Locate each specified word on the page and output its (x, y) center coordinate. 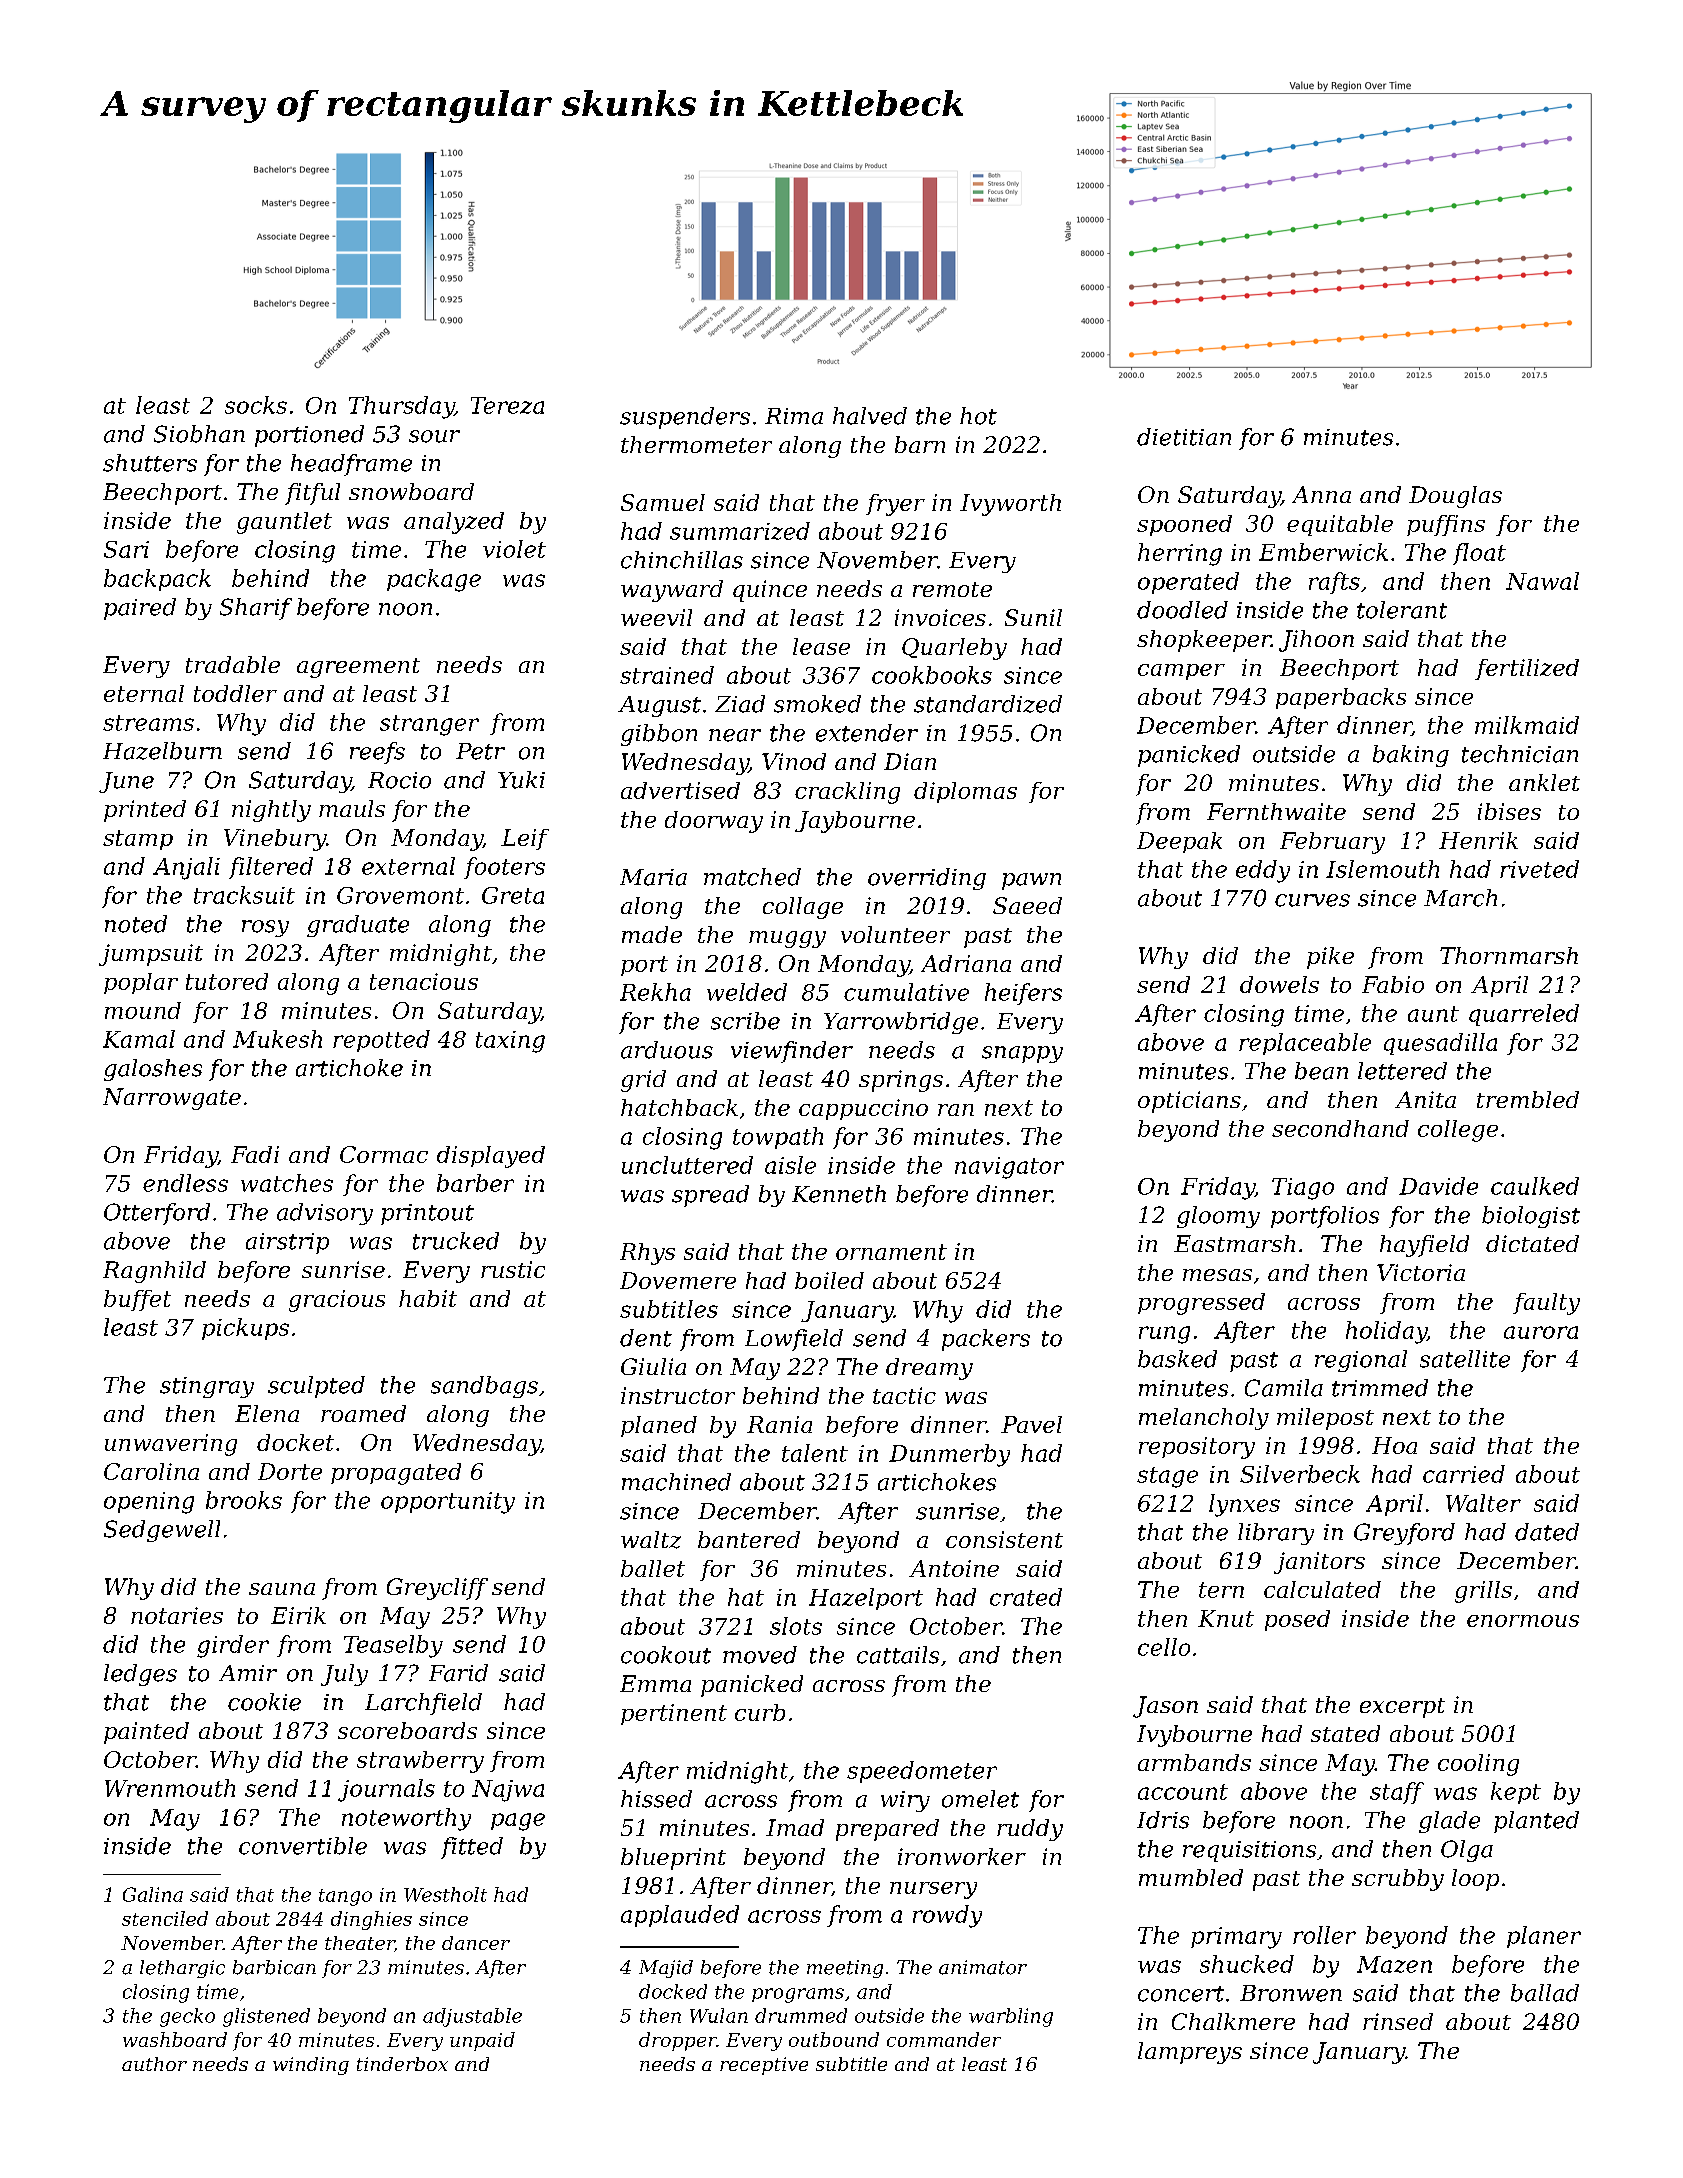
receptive (764, 2066)
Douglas (1455, 497)
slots (796, 1626)
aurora (1541, 1332)
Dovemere (678, 1280)
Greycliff (437, 1589)
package (434, 580)
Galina (153, 1894)
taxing (510, 1042)
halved (870, 416)
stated (1345, 1733)
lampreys (1190, 2053)
